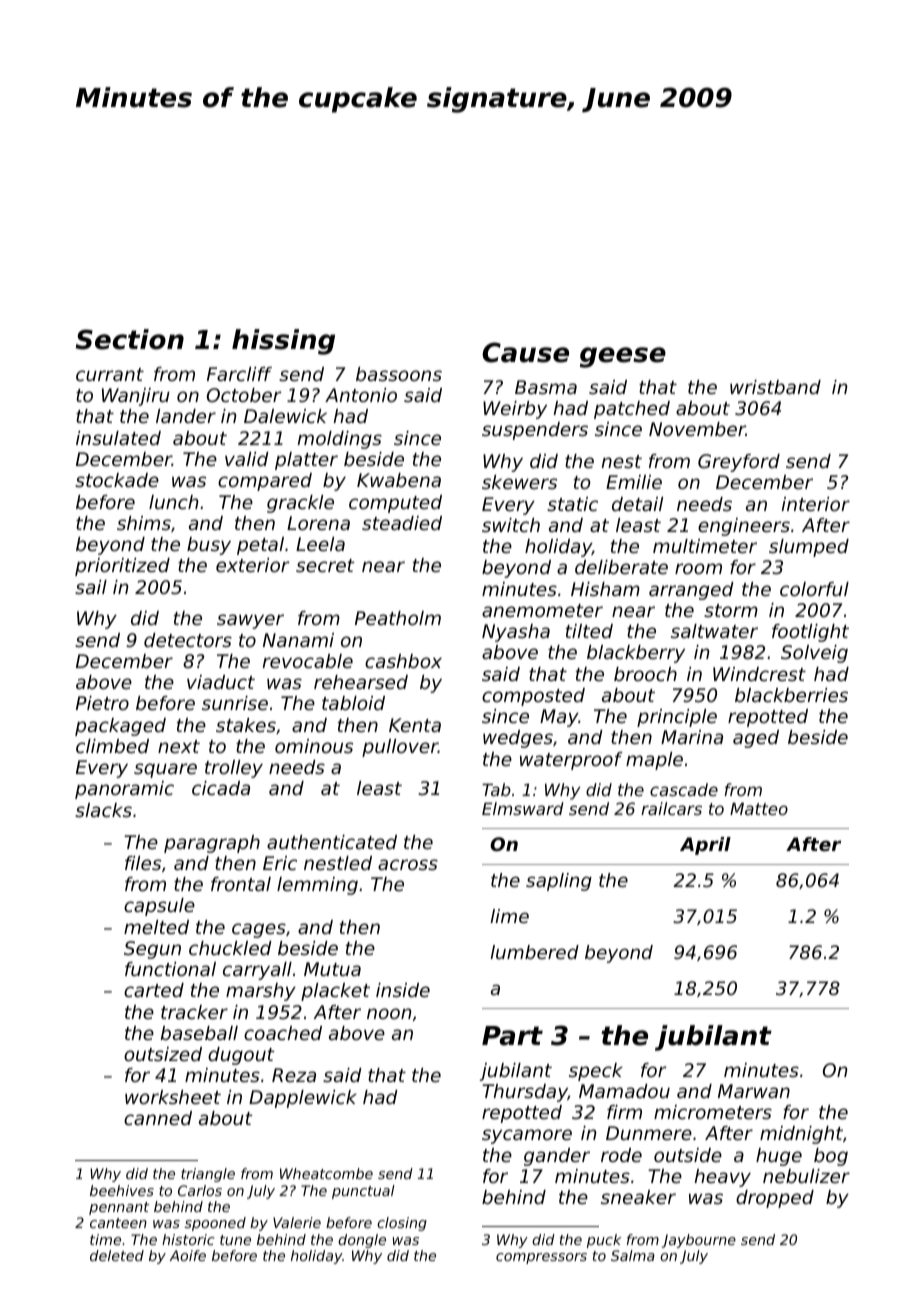  What do you see at coordinates (623, 357) in the page?
I see `geese` at bounding box center [623, 357].
